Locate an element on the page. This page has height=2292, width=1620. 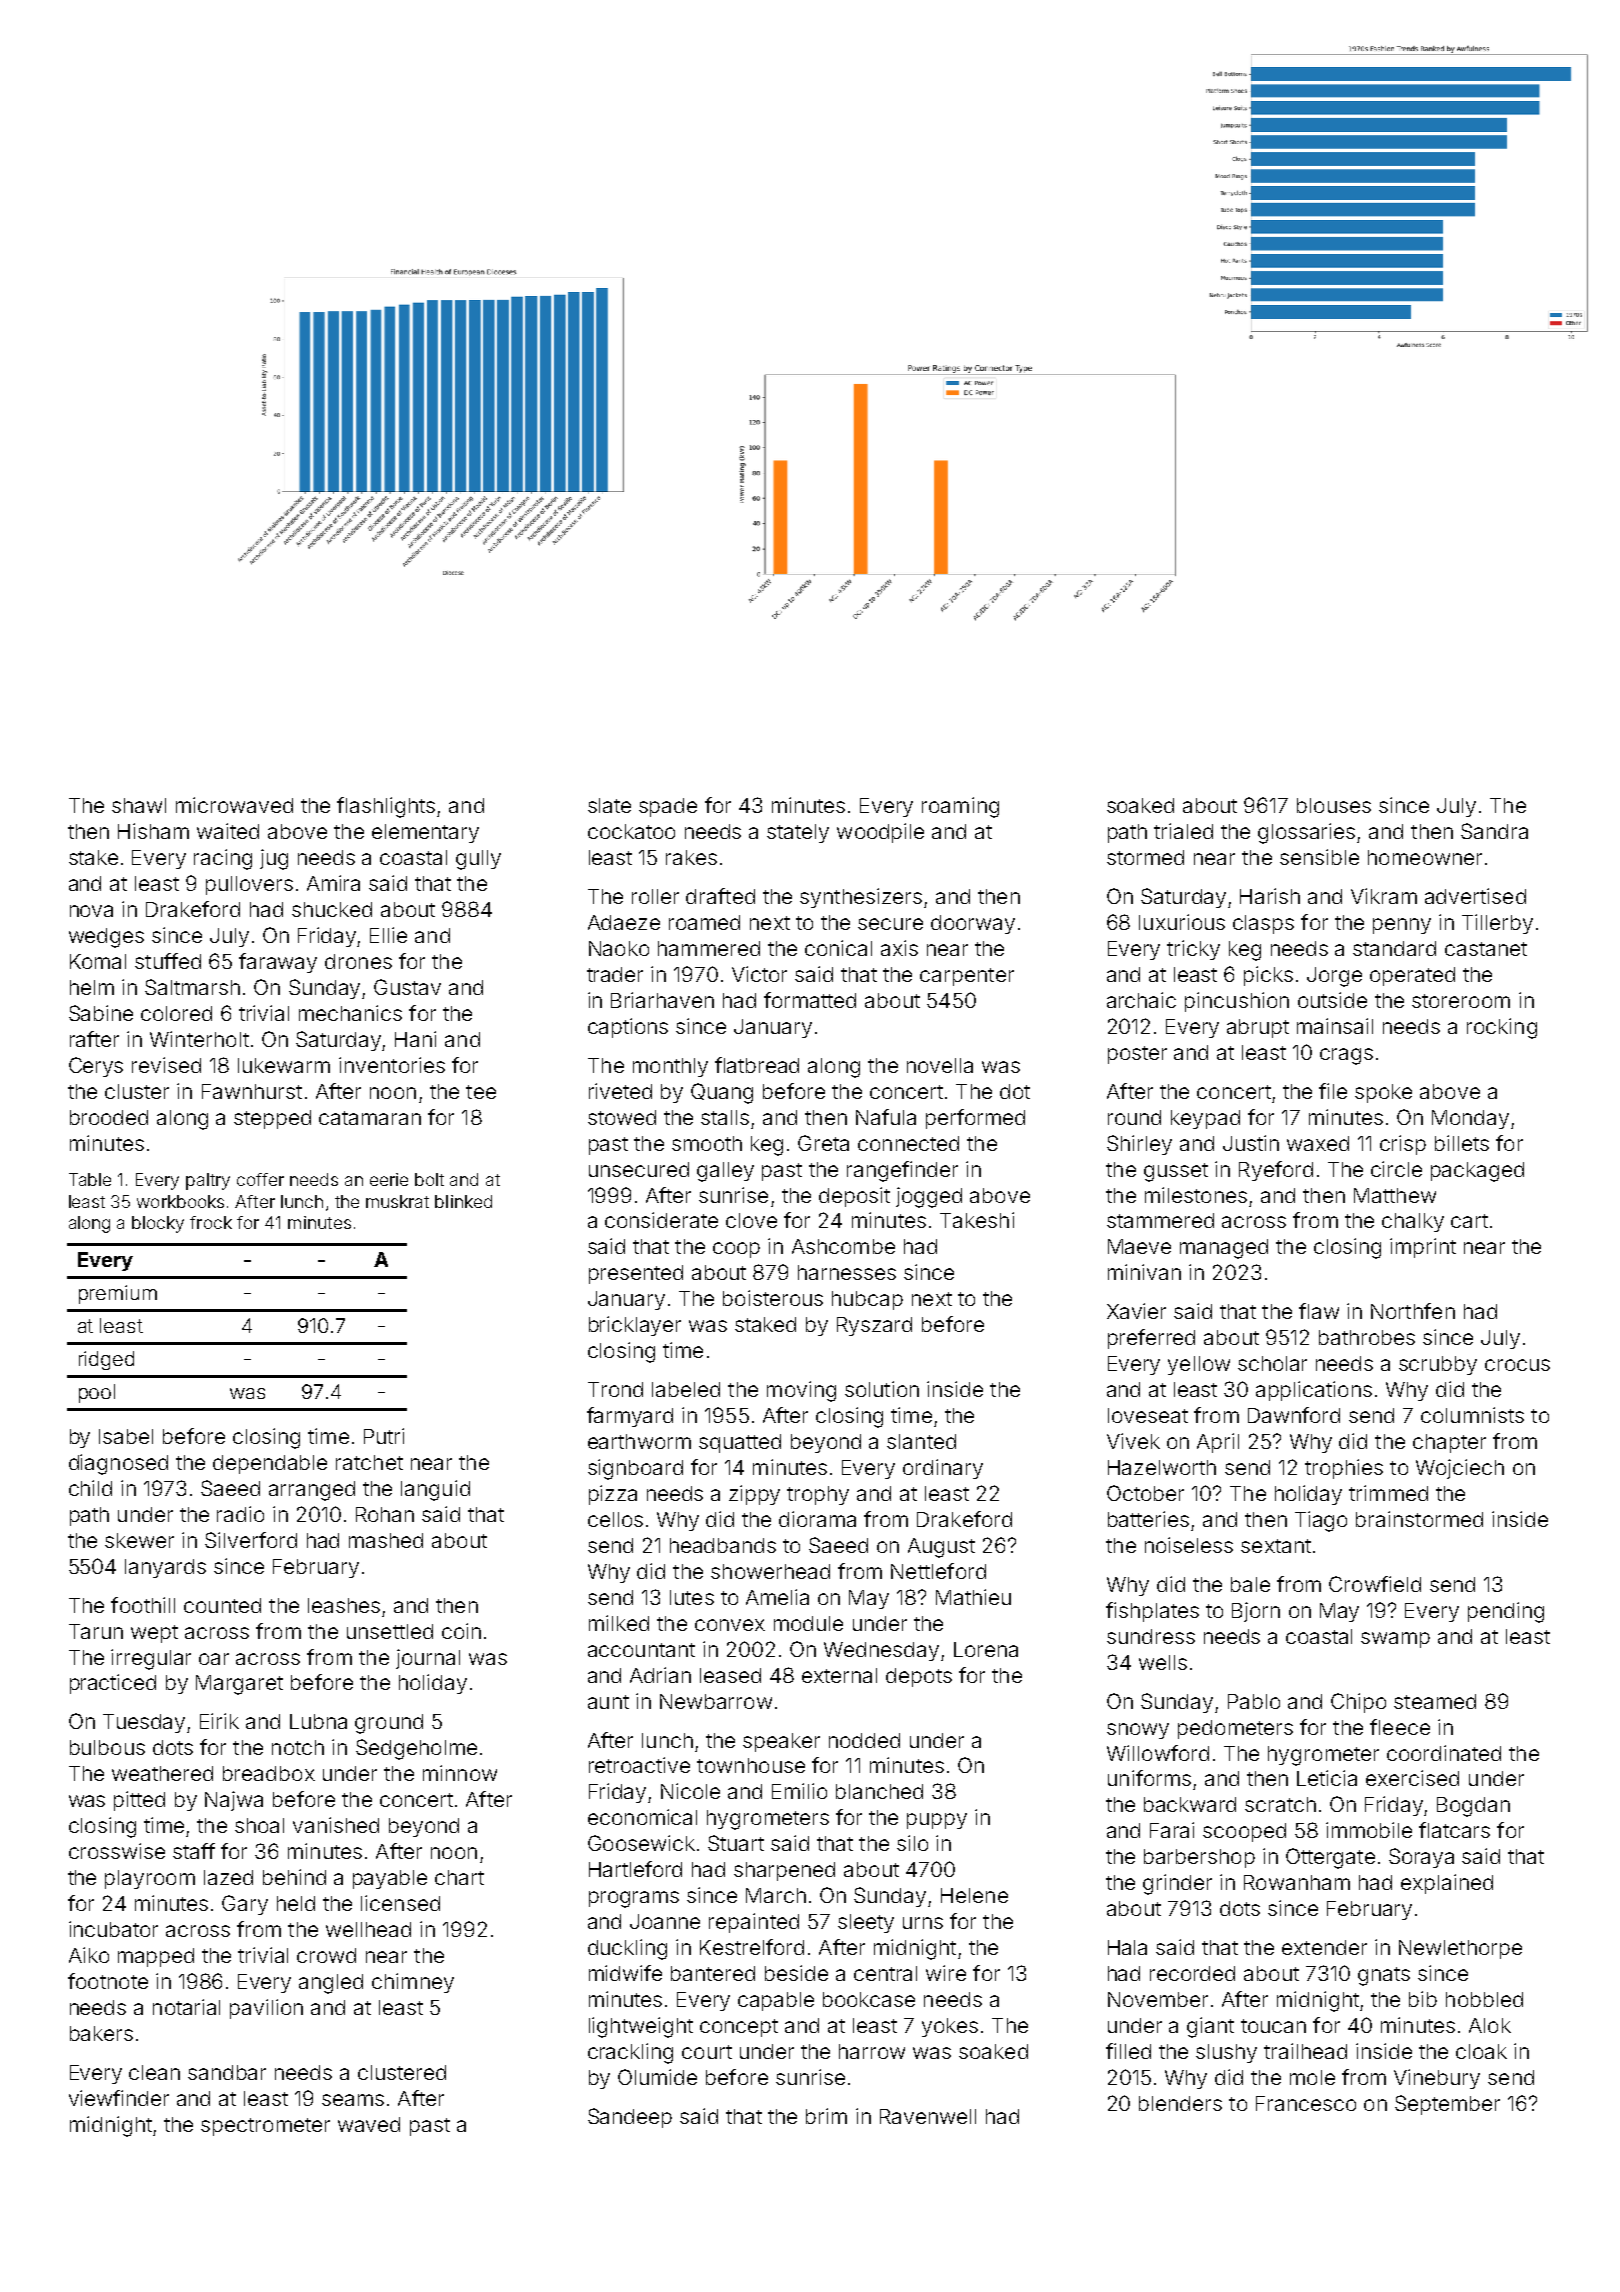
roaming is located at coordinates (960, 807).
